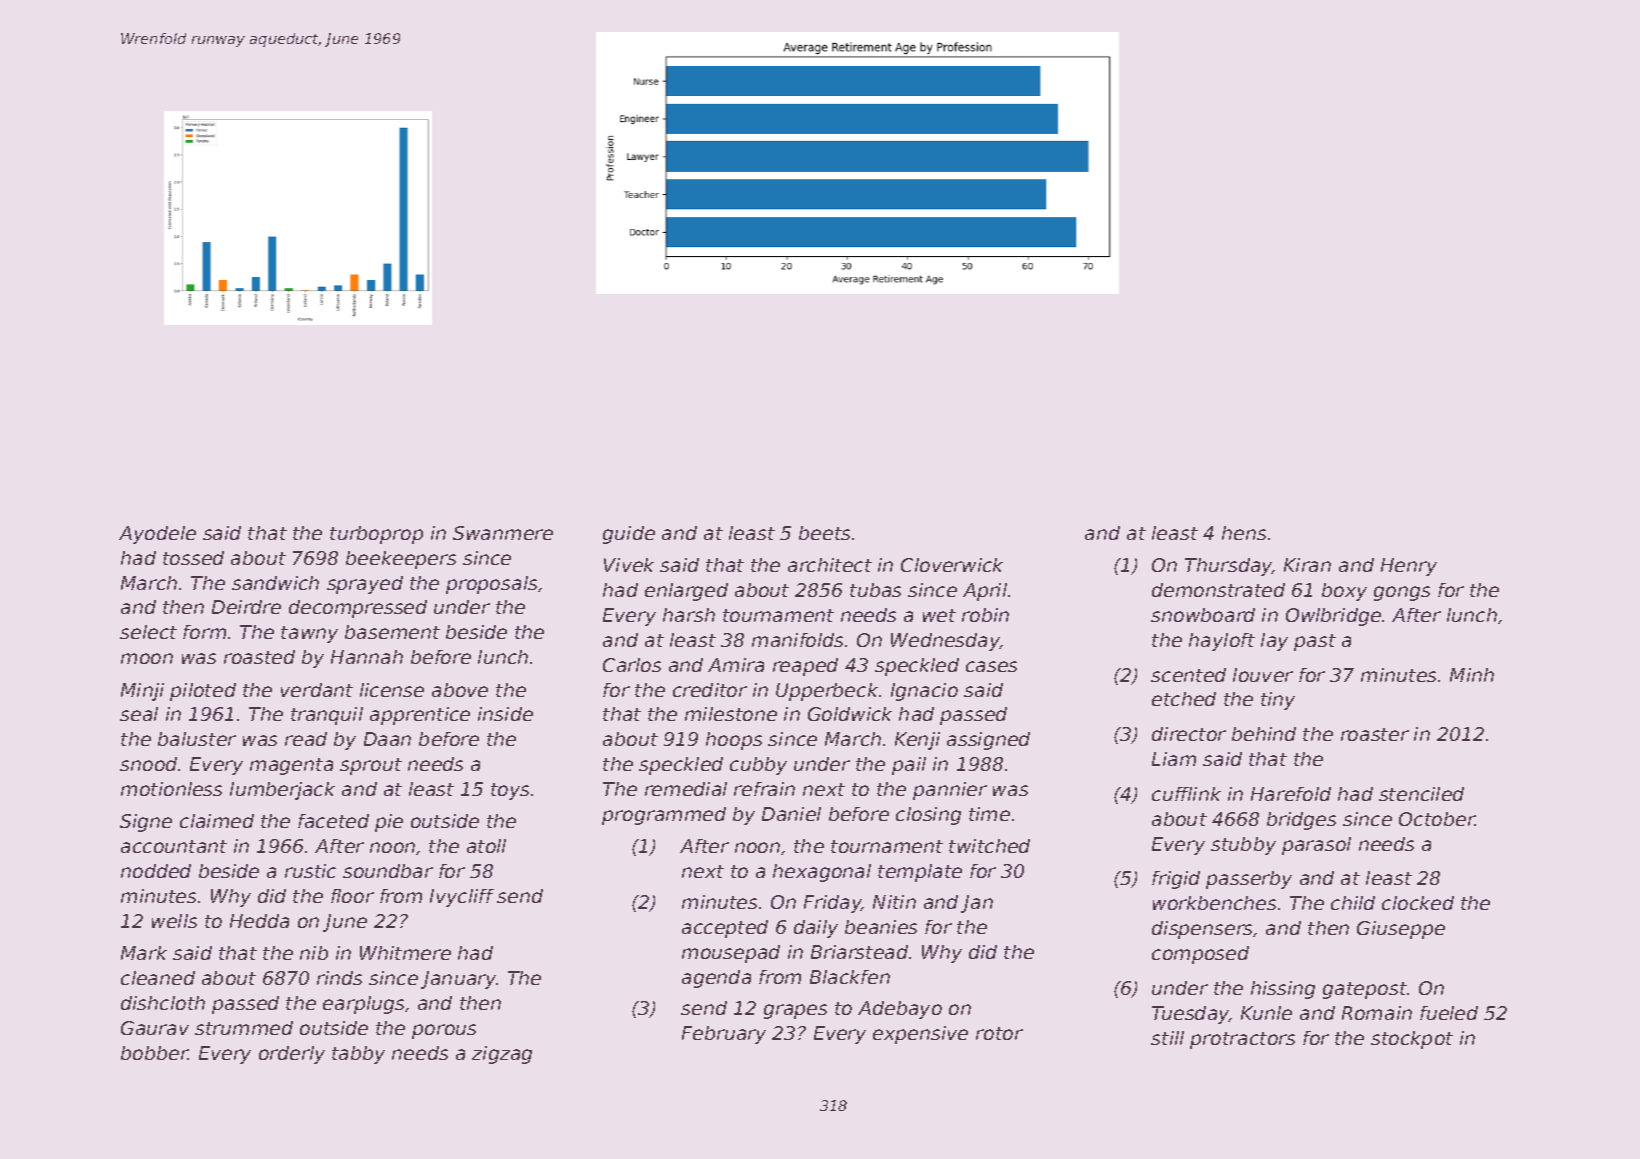 The height and width of the image is (1159, 1640). Describe the element at coordinates (363, 1005) in the image. I see `earplugs` at that location.
